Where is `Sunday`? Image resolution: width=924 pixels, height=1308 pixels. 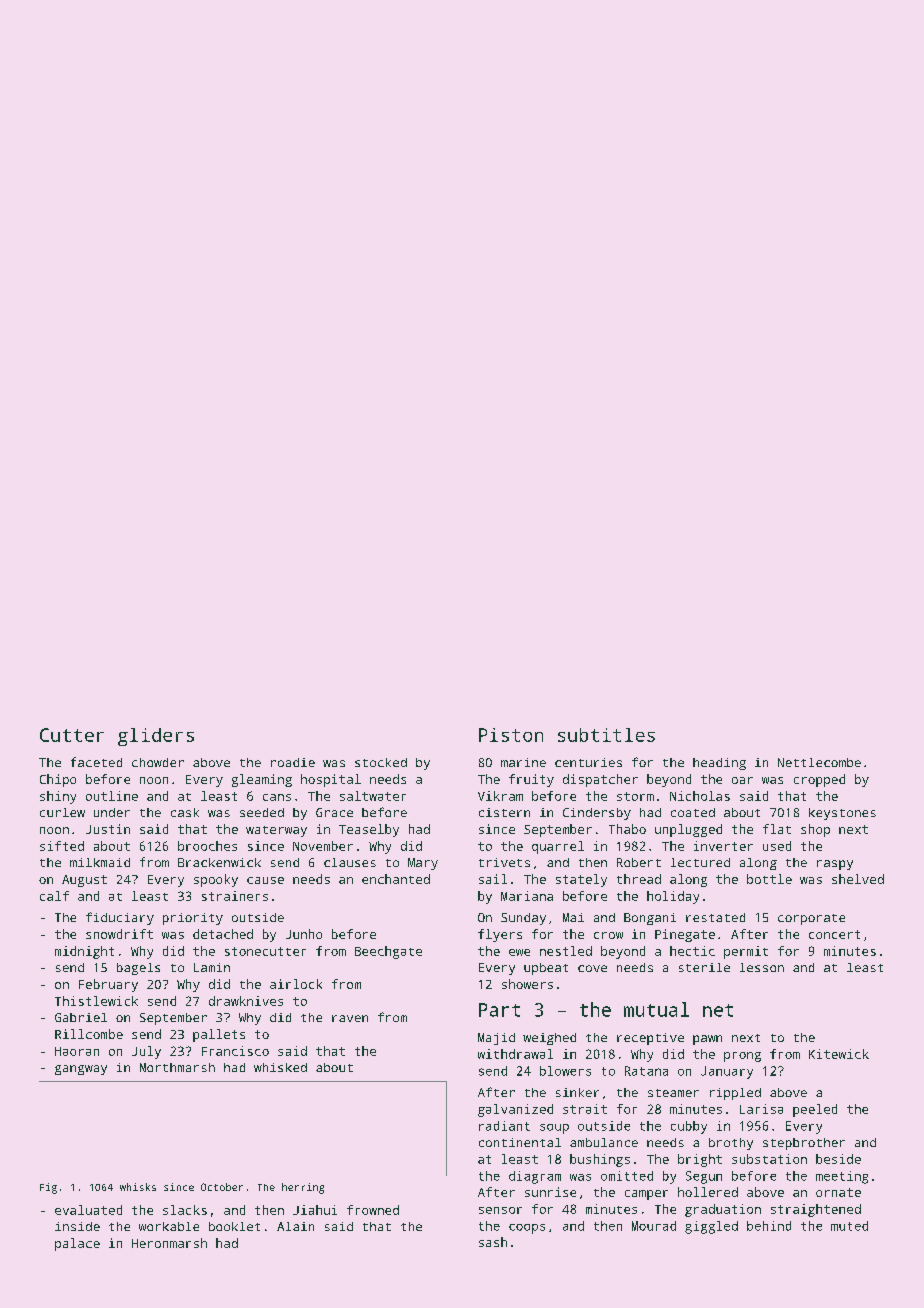 Sunday is located at coordinates (523, 919).
